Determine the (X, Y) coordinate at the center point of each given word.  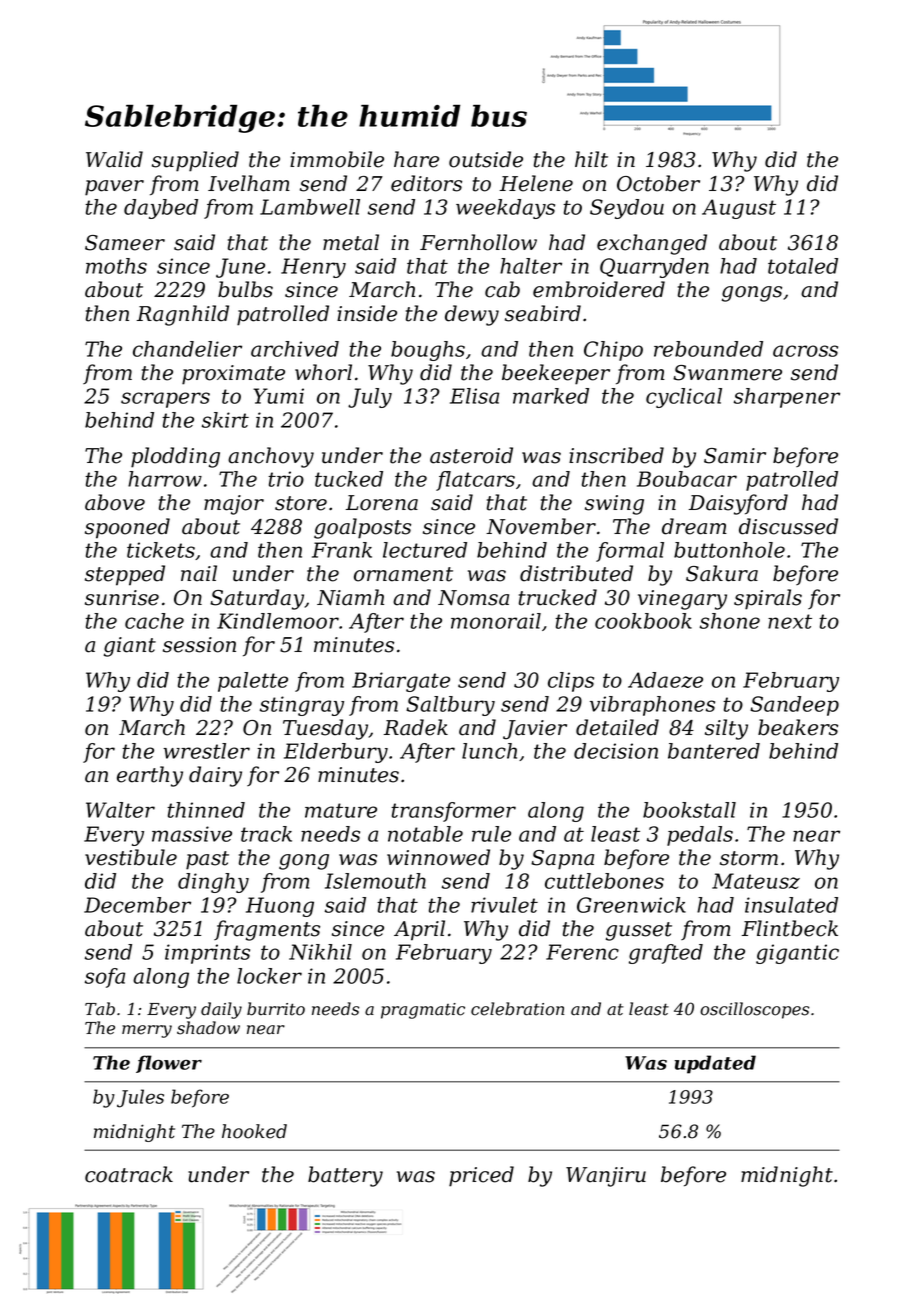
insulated (791, 905)
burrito (276, 1009)
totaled (803, 266)
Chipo (613, 351)
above (115, 502)
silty (726, 729)
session (199, 645)
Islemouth (375, 881)
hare (416, 159)
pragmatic (423, 1011)
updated (715, 1064)
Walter (120, 810)
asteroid (471, 455)
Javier (535, 730)
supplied (195, 161)
